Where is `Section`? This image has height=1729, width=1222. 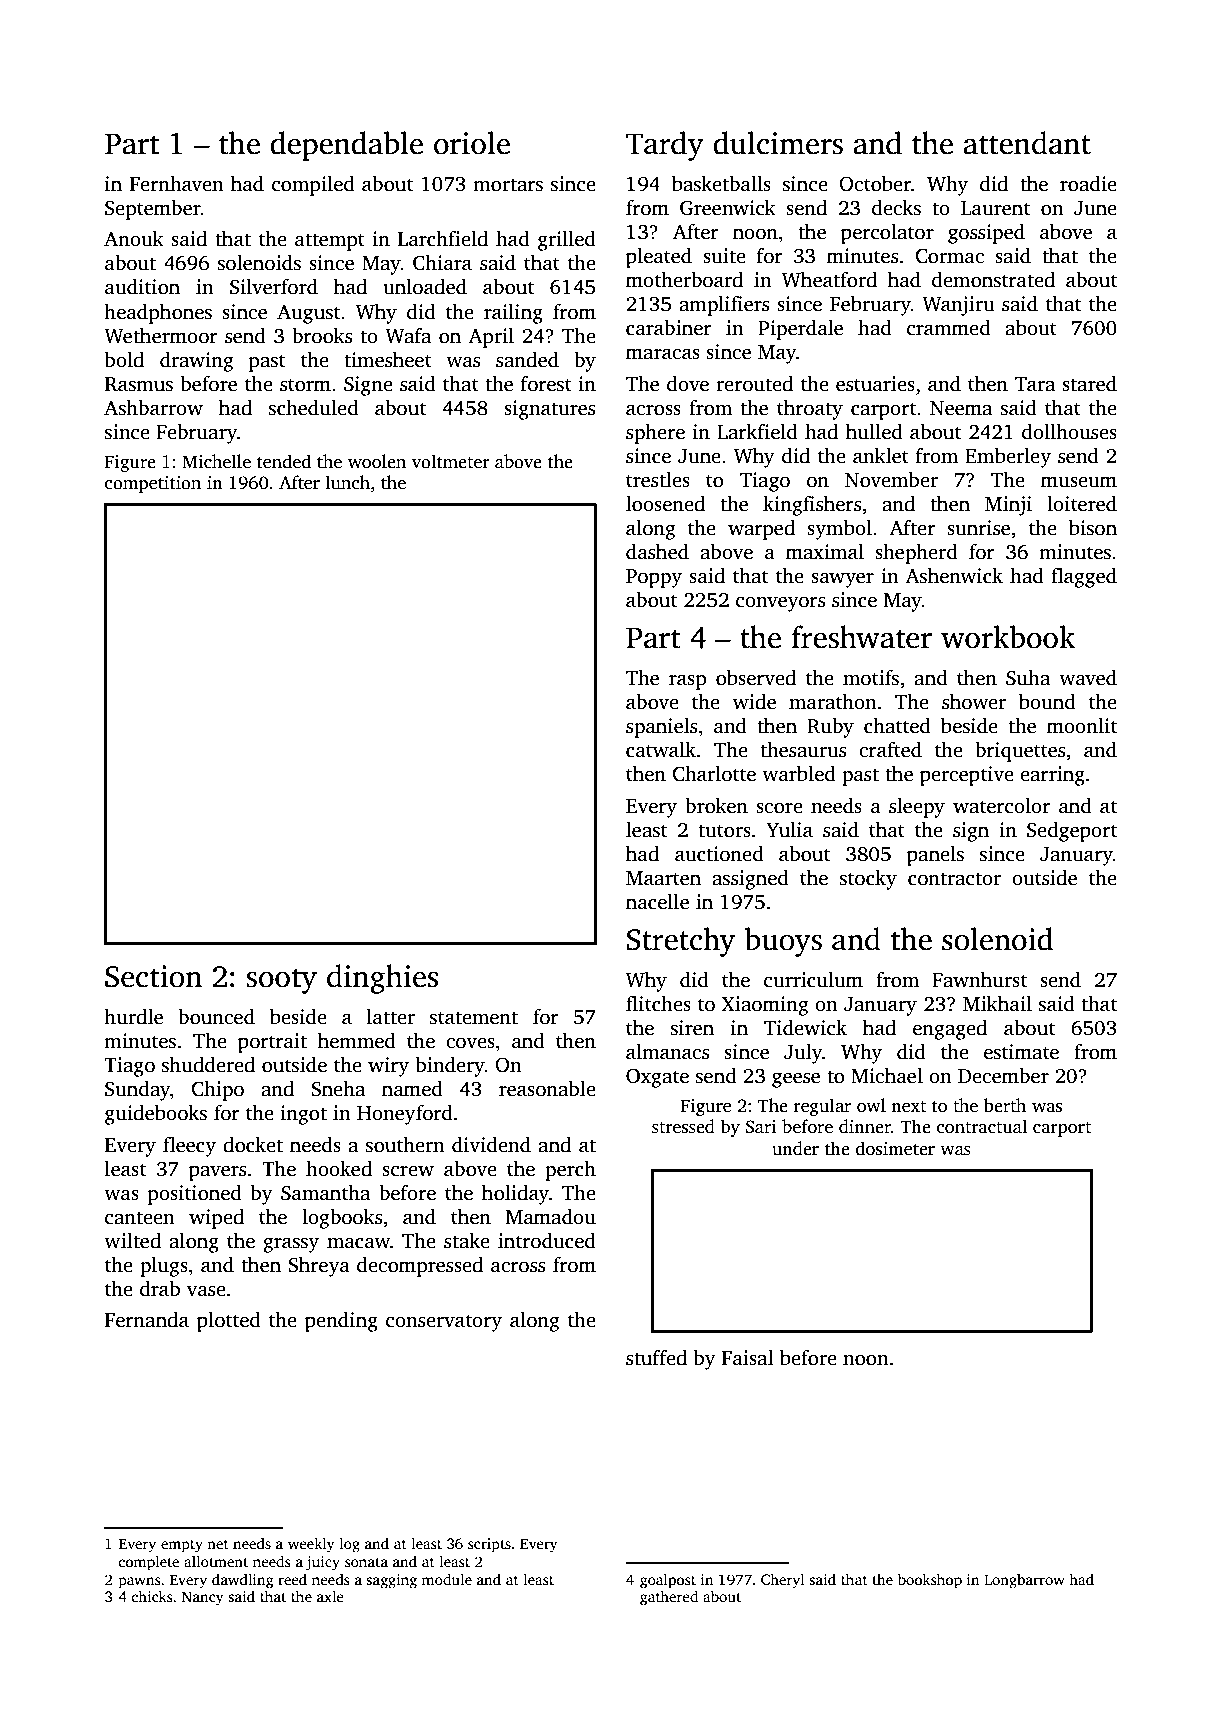 Section is located at coordinates (153, 976).
